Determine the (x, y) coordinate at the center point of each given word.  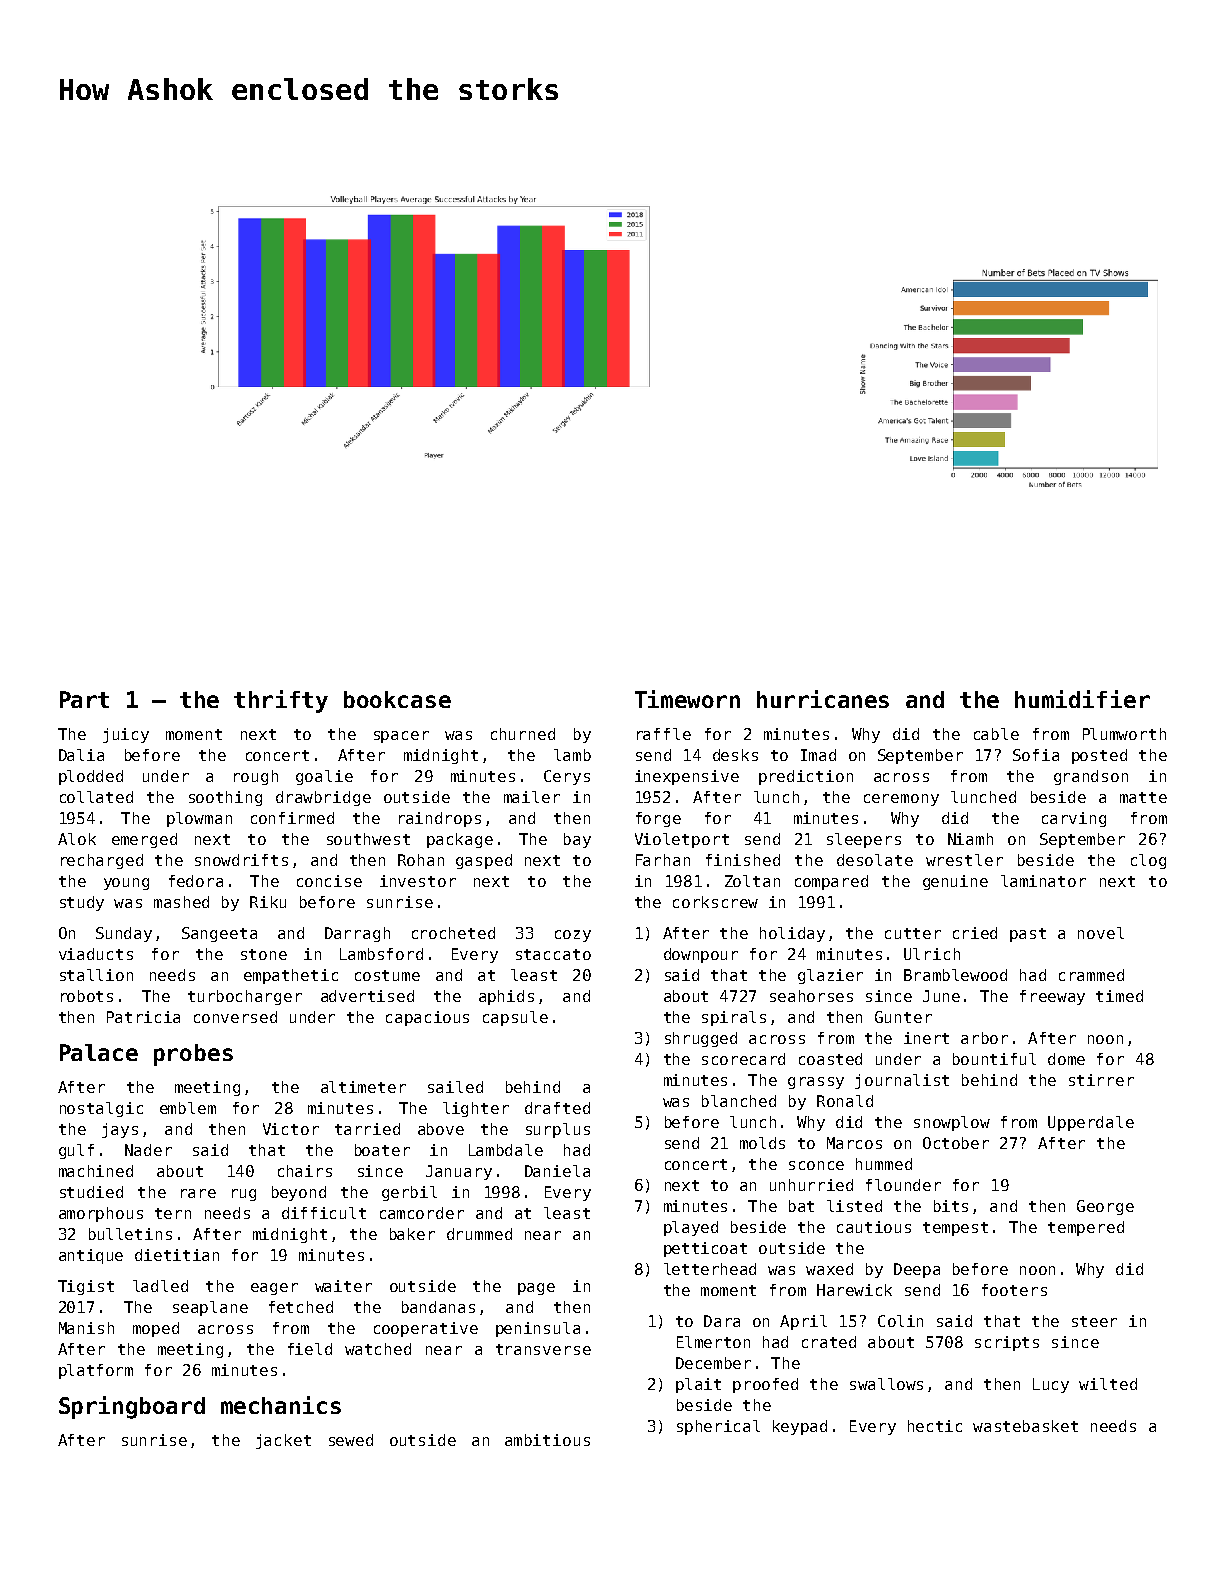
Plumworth (1124, 734)
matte (1143, 797)
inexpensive (687, 777)
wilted (1108, 1384)
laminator (1043, 881)
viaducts (96, 954)
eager (274, 1289)
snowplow (952, 1123)
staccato (553, 954)
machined (96, 1171)
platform (96, 1371)
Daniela (557, 1171)
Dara (722, 1321)
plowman (199, 819)
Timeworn (687, 699)
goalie (324, 777)
